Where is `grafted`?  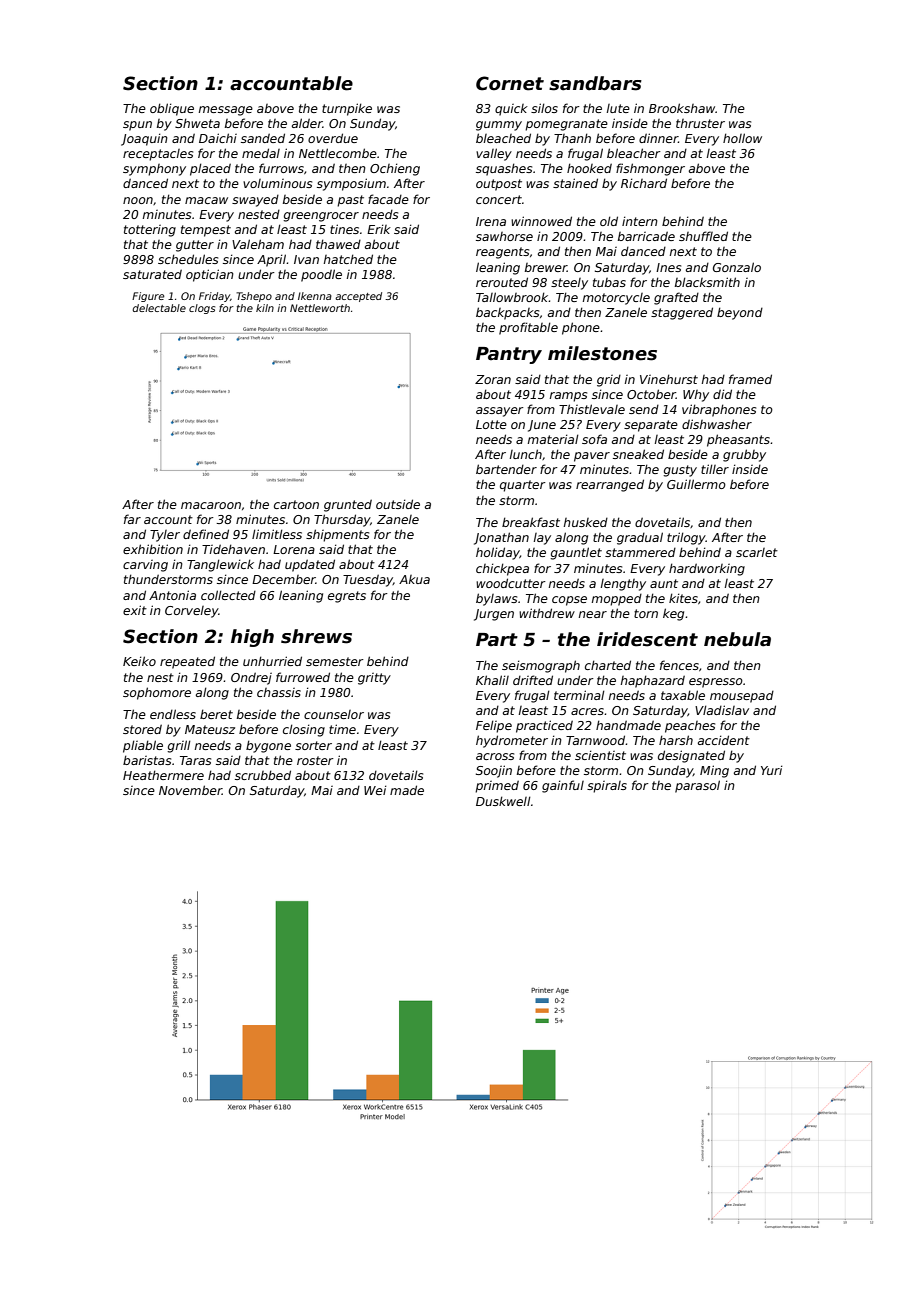 grafted is located at coordinates (676, 298).
